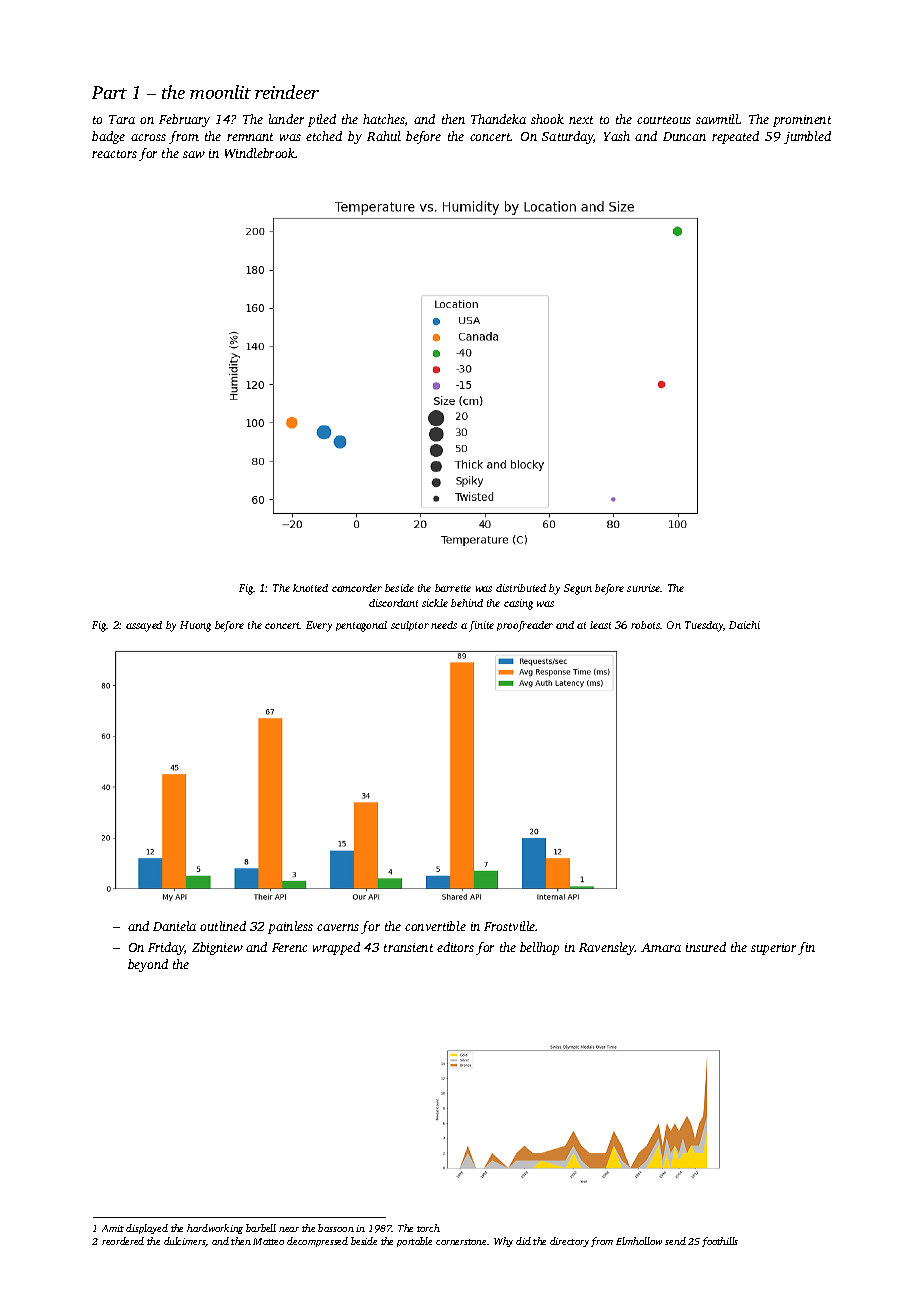 The image size is (924, 1308). What do you see at coordinates (109, 92) in the screenshot?
I see `Part` at bounding box center [109, 92].
